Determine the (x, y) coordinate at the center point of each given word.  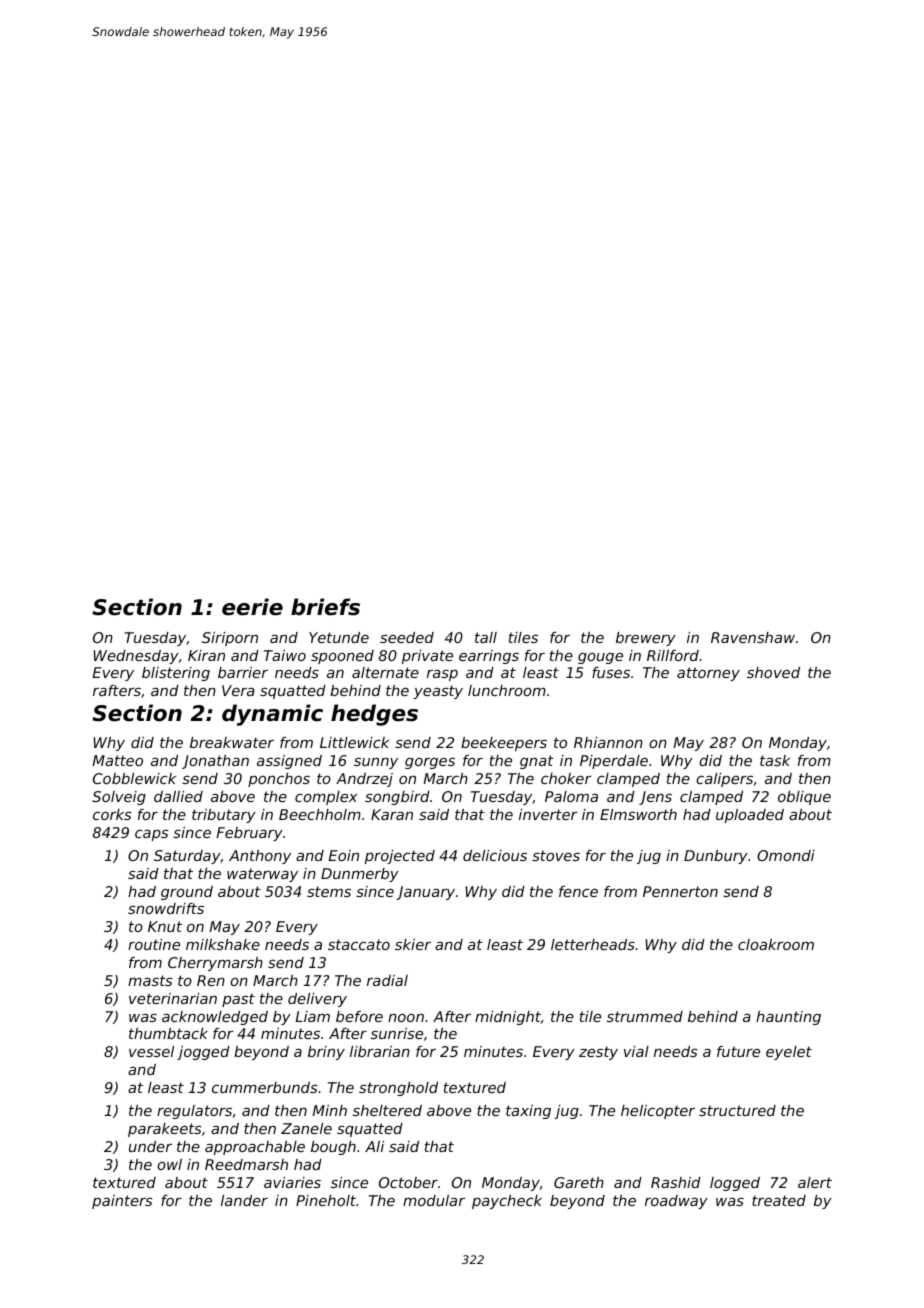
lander (244, 1200)
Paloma (571, 796)
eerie (252, 607)
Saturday (187, 857)
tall (486, 637)
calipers (724, 780)
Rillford (673, 655)
